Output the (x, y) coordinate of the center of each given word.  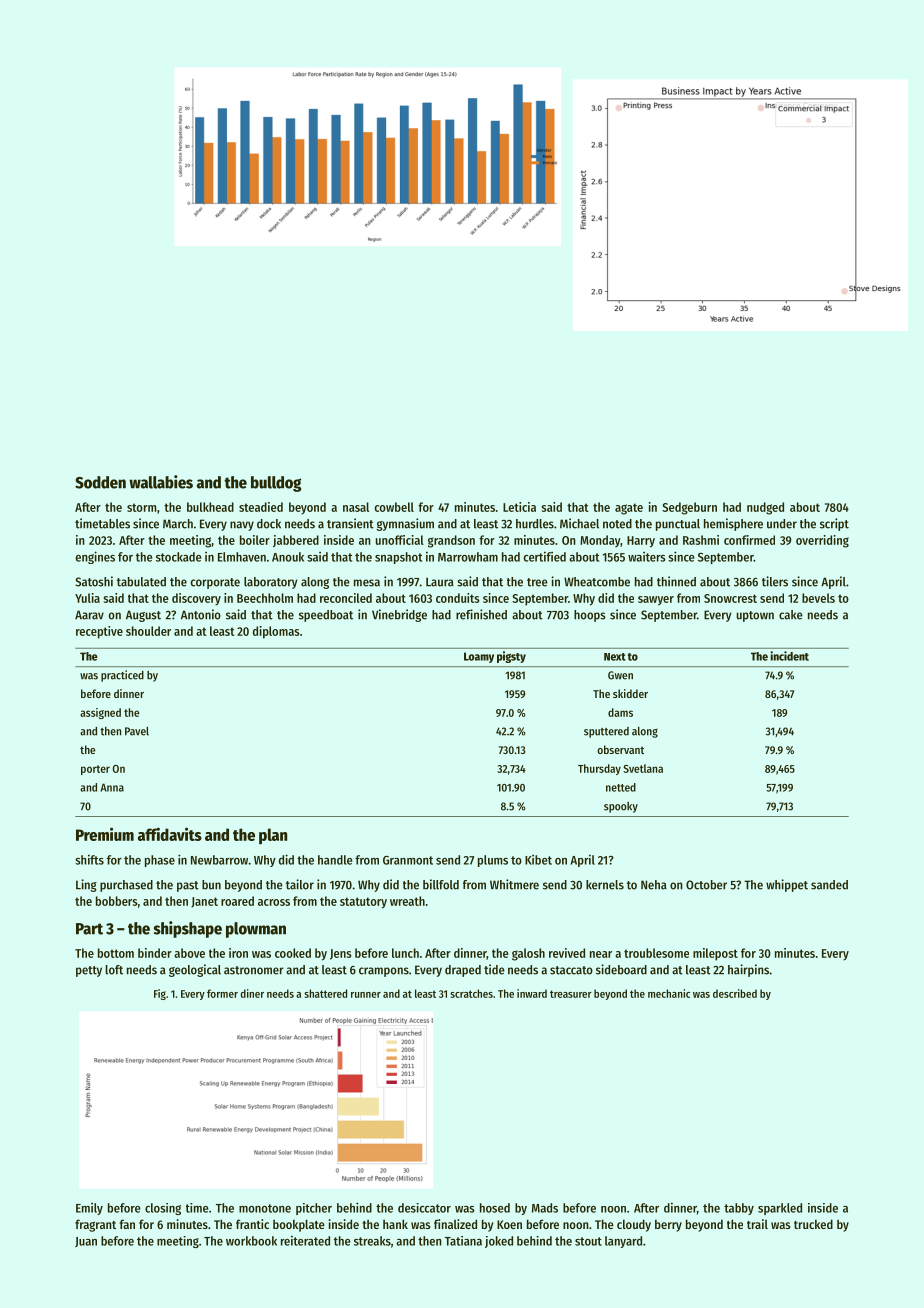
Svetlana (643, 768)
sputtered (606, 732)
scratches (471, 993)
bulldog (276, 484)
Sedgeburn (689, 508)
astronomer (254, 970)
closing (163, 1209)
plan (273, 836)
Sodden (100, 482)
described (735, 993)
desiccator (424, 1208)
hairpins (748, 970)
